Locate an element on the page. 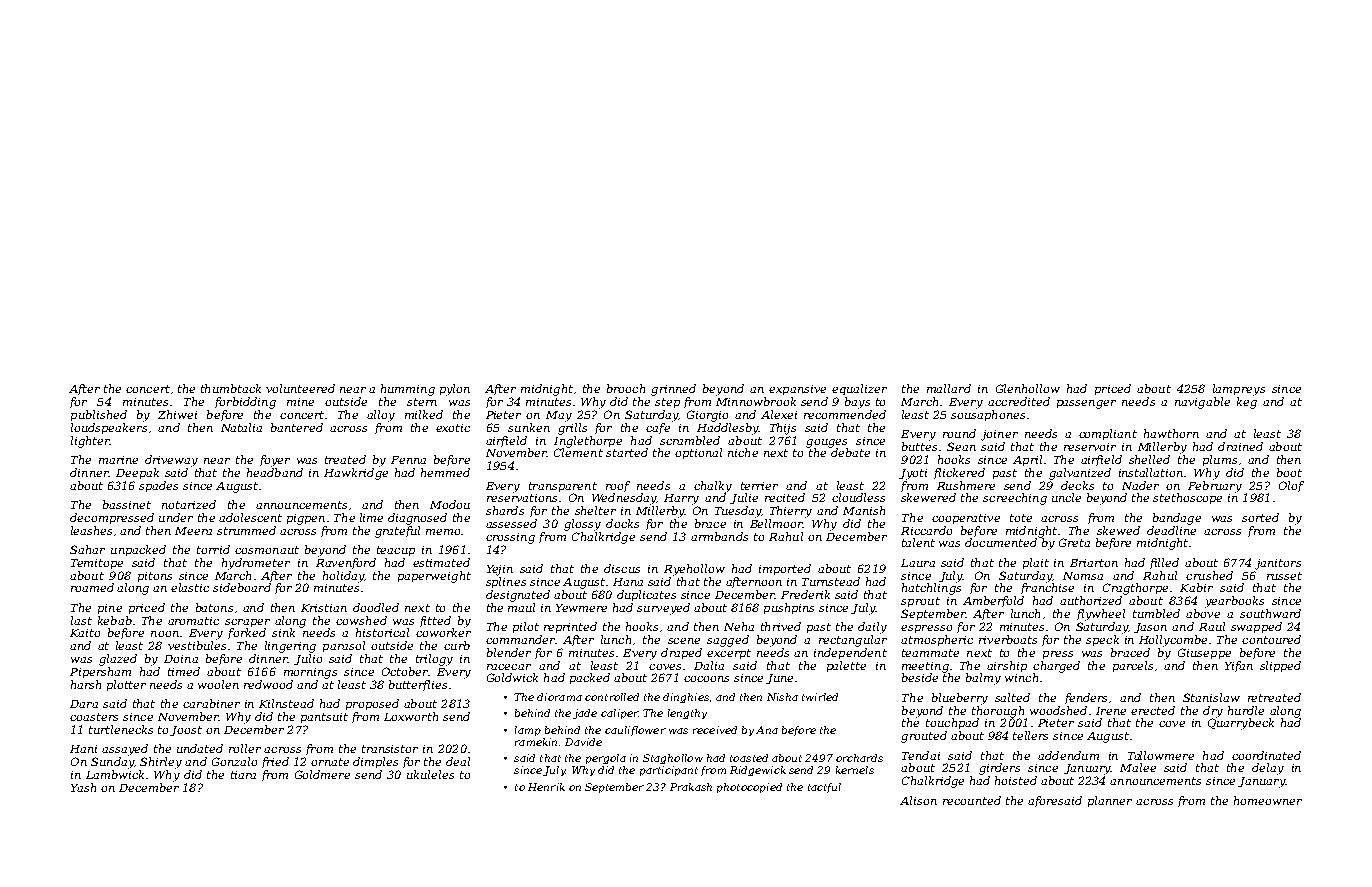 Image resolution: width=1372 pixels, height=887 pixels. grinned is located at coordinates (673, 390).
